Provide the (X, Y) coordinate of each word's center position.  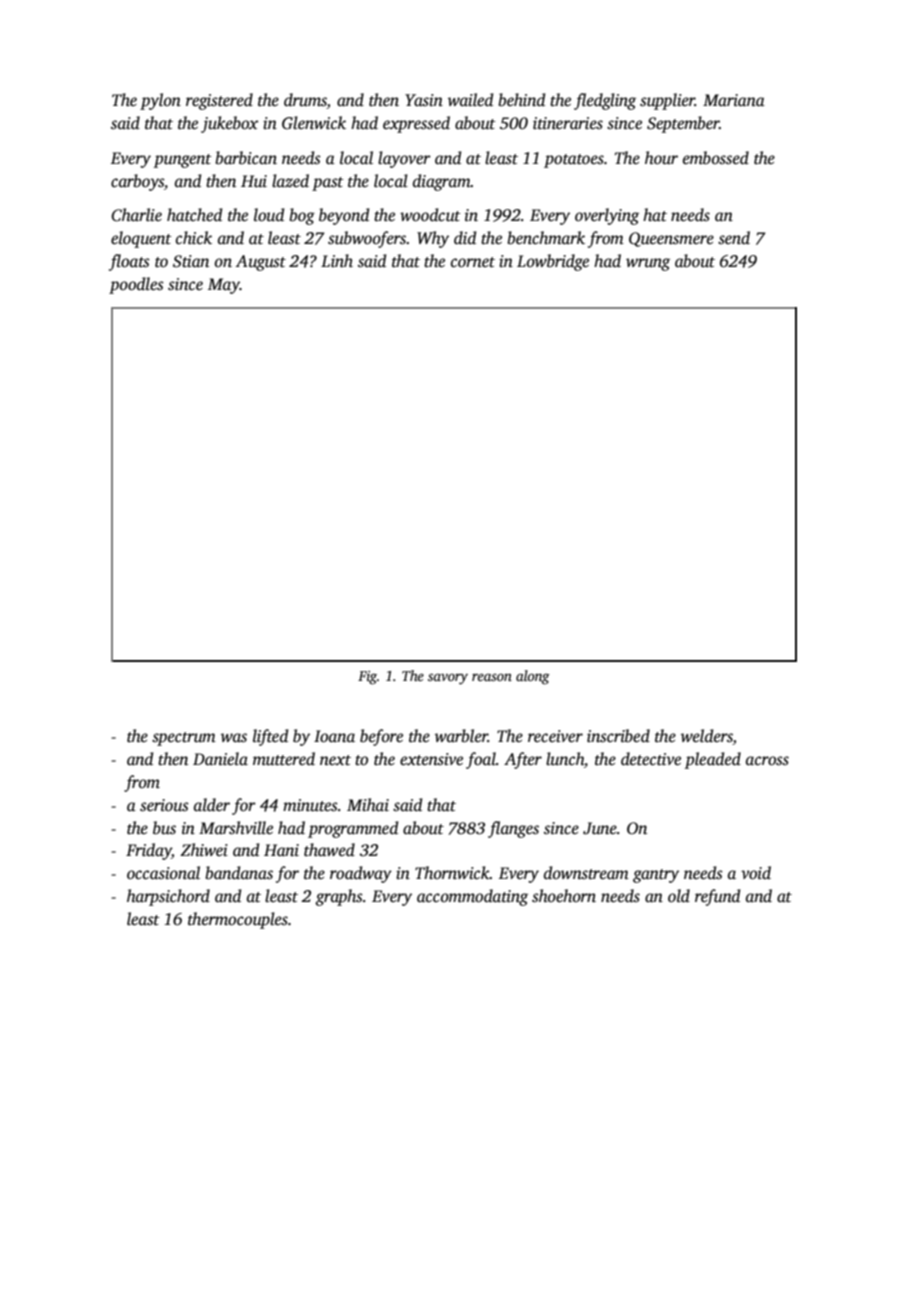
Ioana (334, 736)
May (224, 286)
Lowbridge (553, 262)
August (261, 263)
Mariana (734, 100)
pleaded (713, 760)
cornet (473, 262)
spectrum (184, 739)
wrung (648, 264)
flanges (513, 829)
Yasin (424, 100)
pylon (160, 101)
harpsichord (168, 897)
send (734, 238)
